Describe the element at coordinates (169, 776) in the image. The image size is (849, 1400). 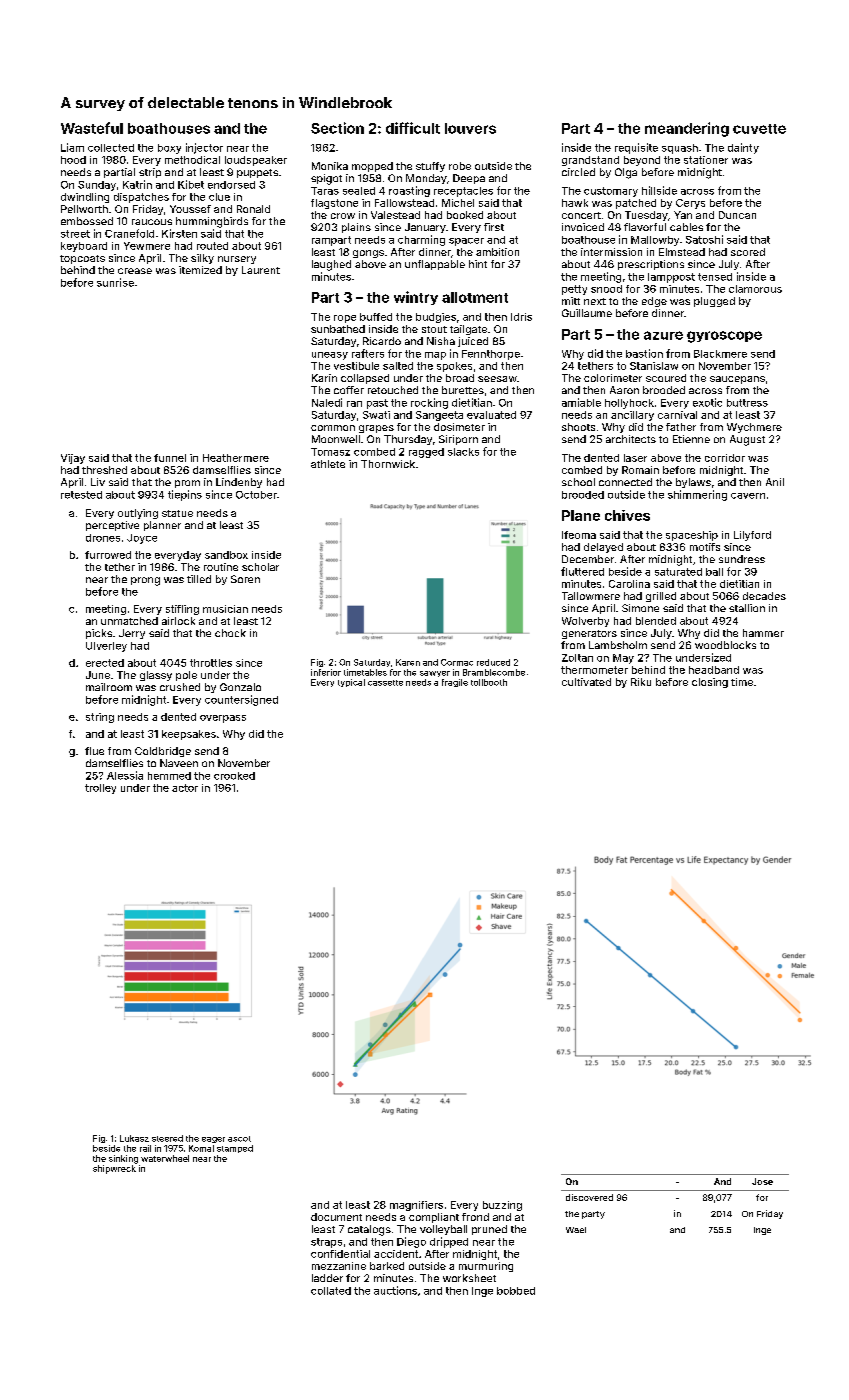
I see `hemmed` at that location.
